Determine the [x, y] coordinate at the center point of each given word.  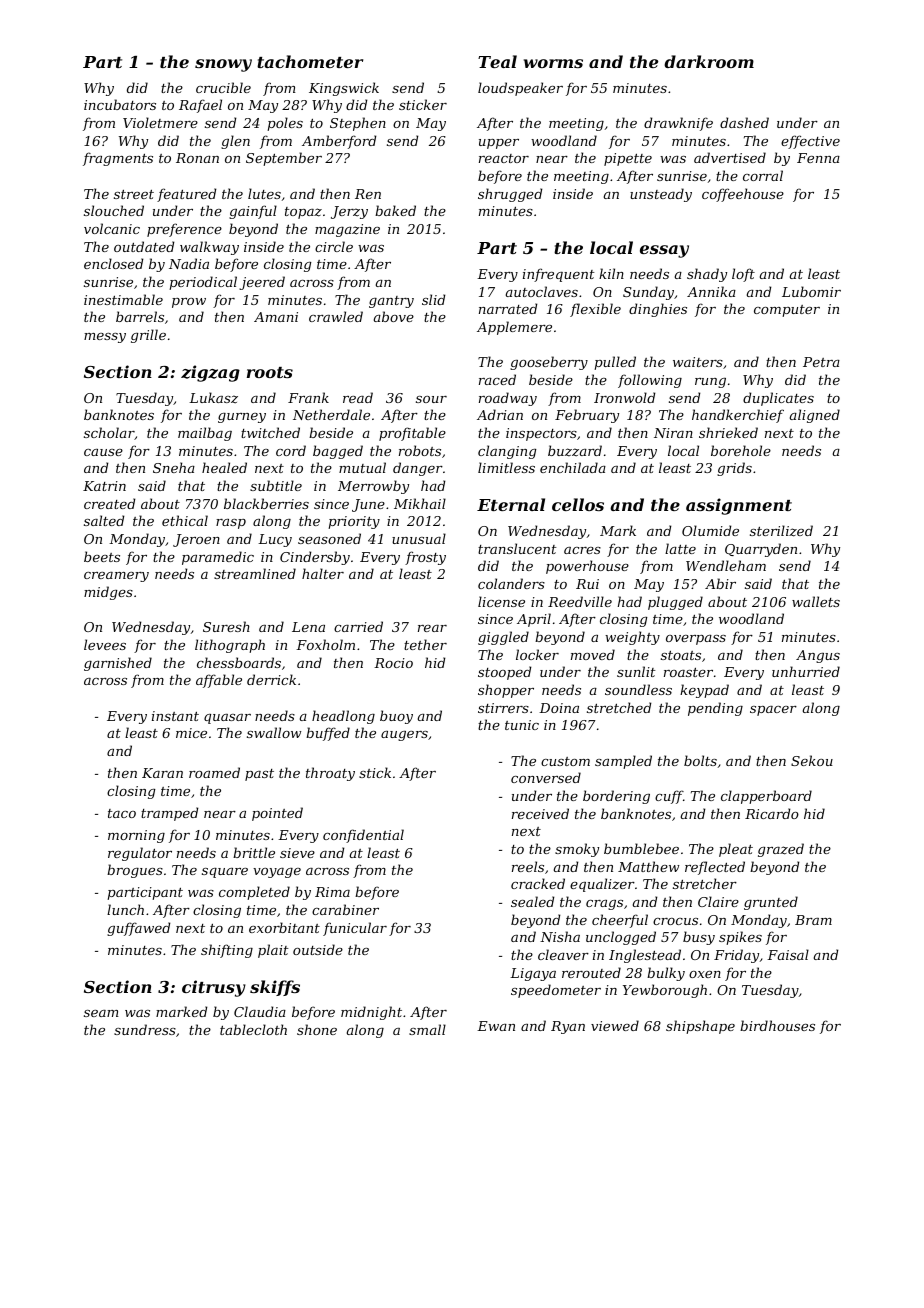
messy [105, 338]
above [394, 316]
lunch [125, 909]
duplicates [778, 399]
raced [497, 379]
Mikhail [420, 503]
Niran [673, 433]
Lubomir [811, 291]
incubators [120, 104]
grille [148, 336]
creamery [116, 577]
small [427, 1029]
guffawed [138, 929]
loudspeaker [520, 89]
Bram [813, 920]
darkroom [709, 61]
